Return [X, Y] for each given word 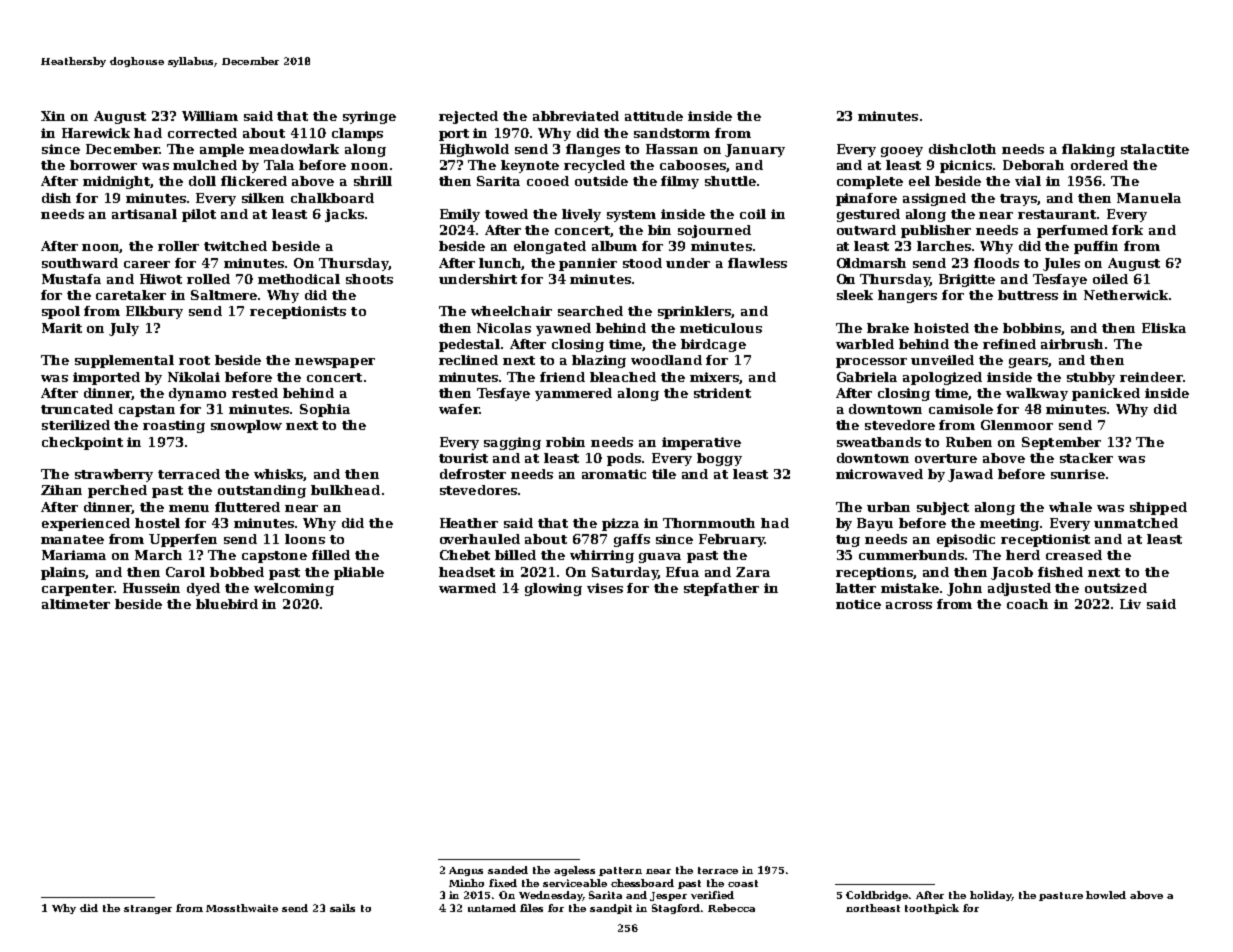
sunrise [1078, 474]
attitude [654, 116]
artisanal [144, 214]
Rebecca [731, 908]
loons [305, 539]
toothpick [932, 909]
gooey [902, 152]
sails [342, 908]
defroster [473, 474]
